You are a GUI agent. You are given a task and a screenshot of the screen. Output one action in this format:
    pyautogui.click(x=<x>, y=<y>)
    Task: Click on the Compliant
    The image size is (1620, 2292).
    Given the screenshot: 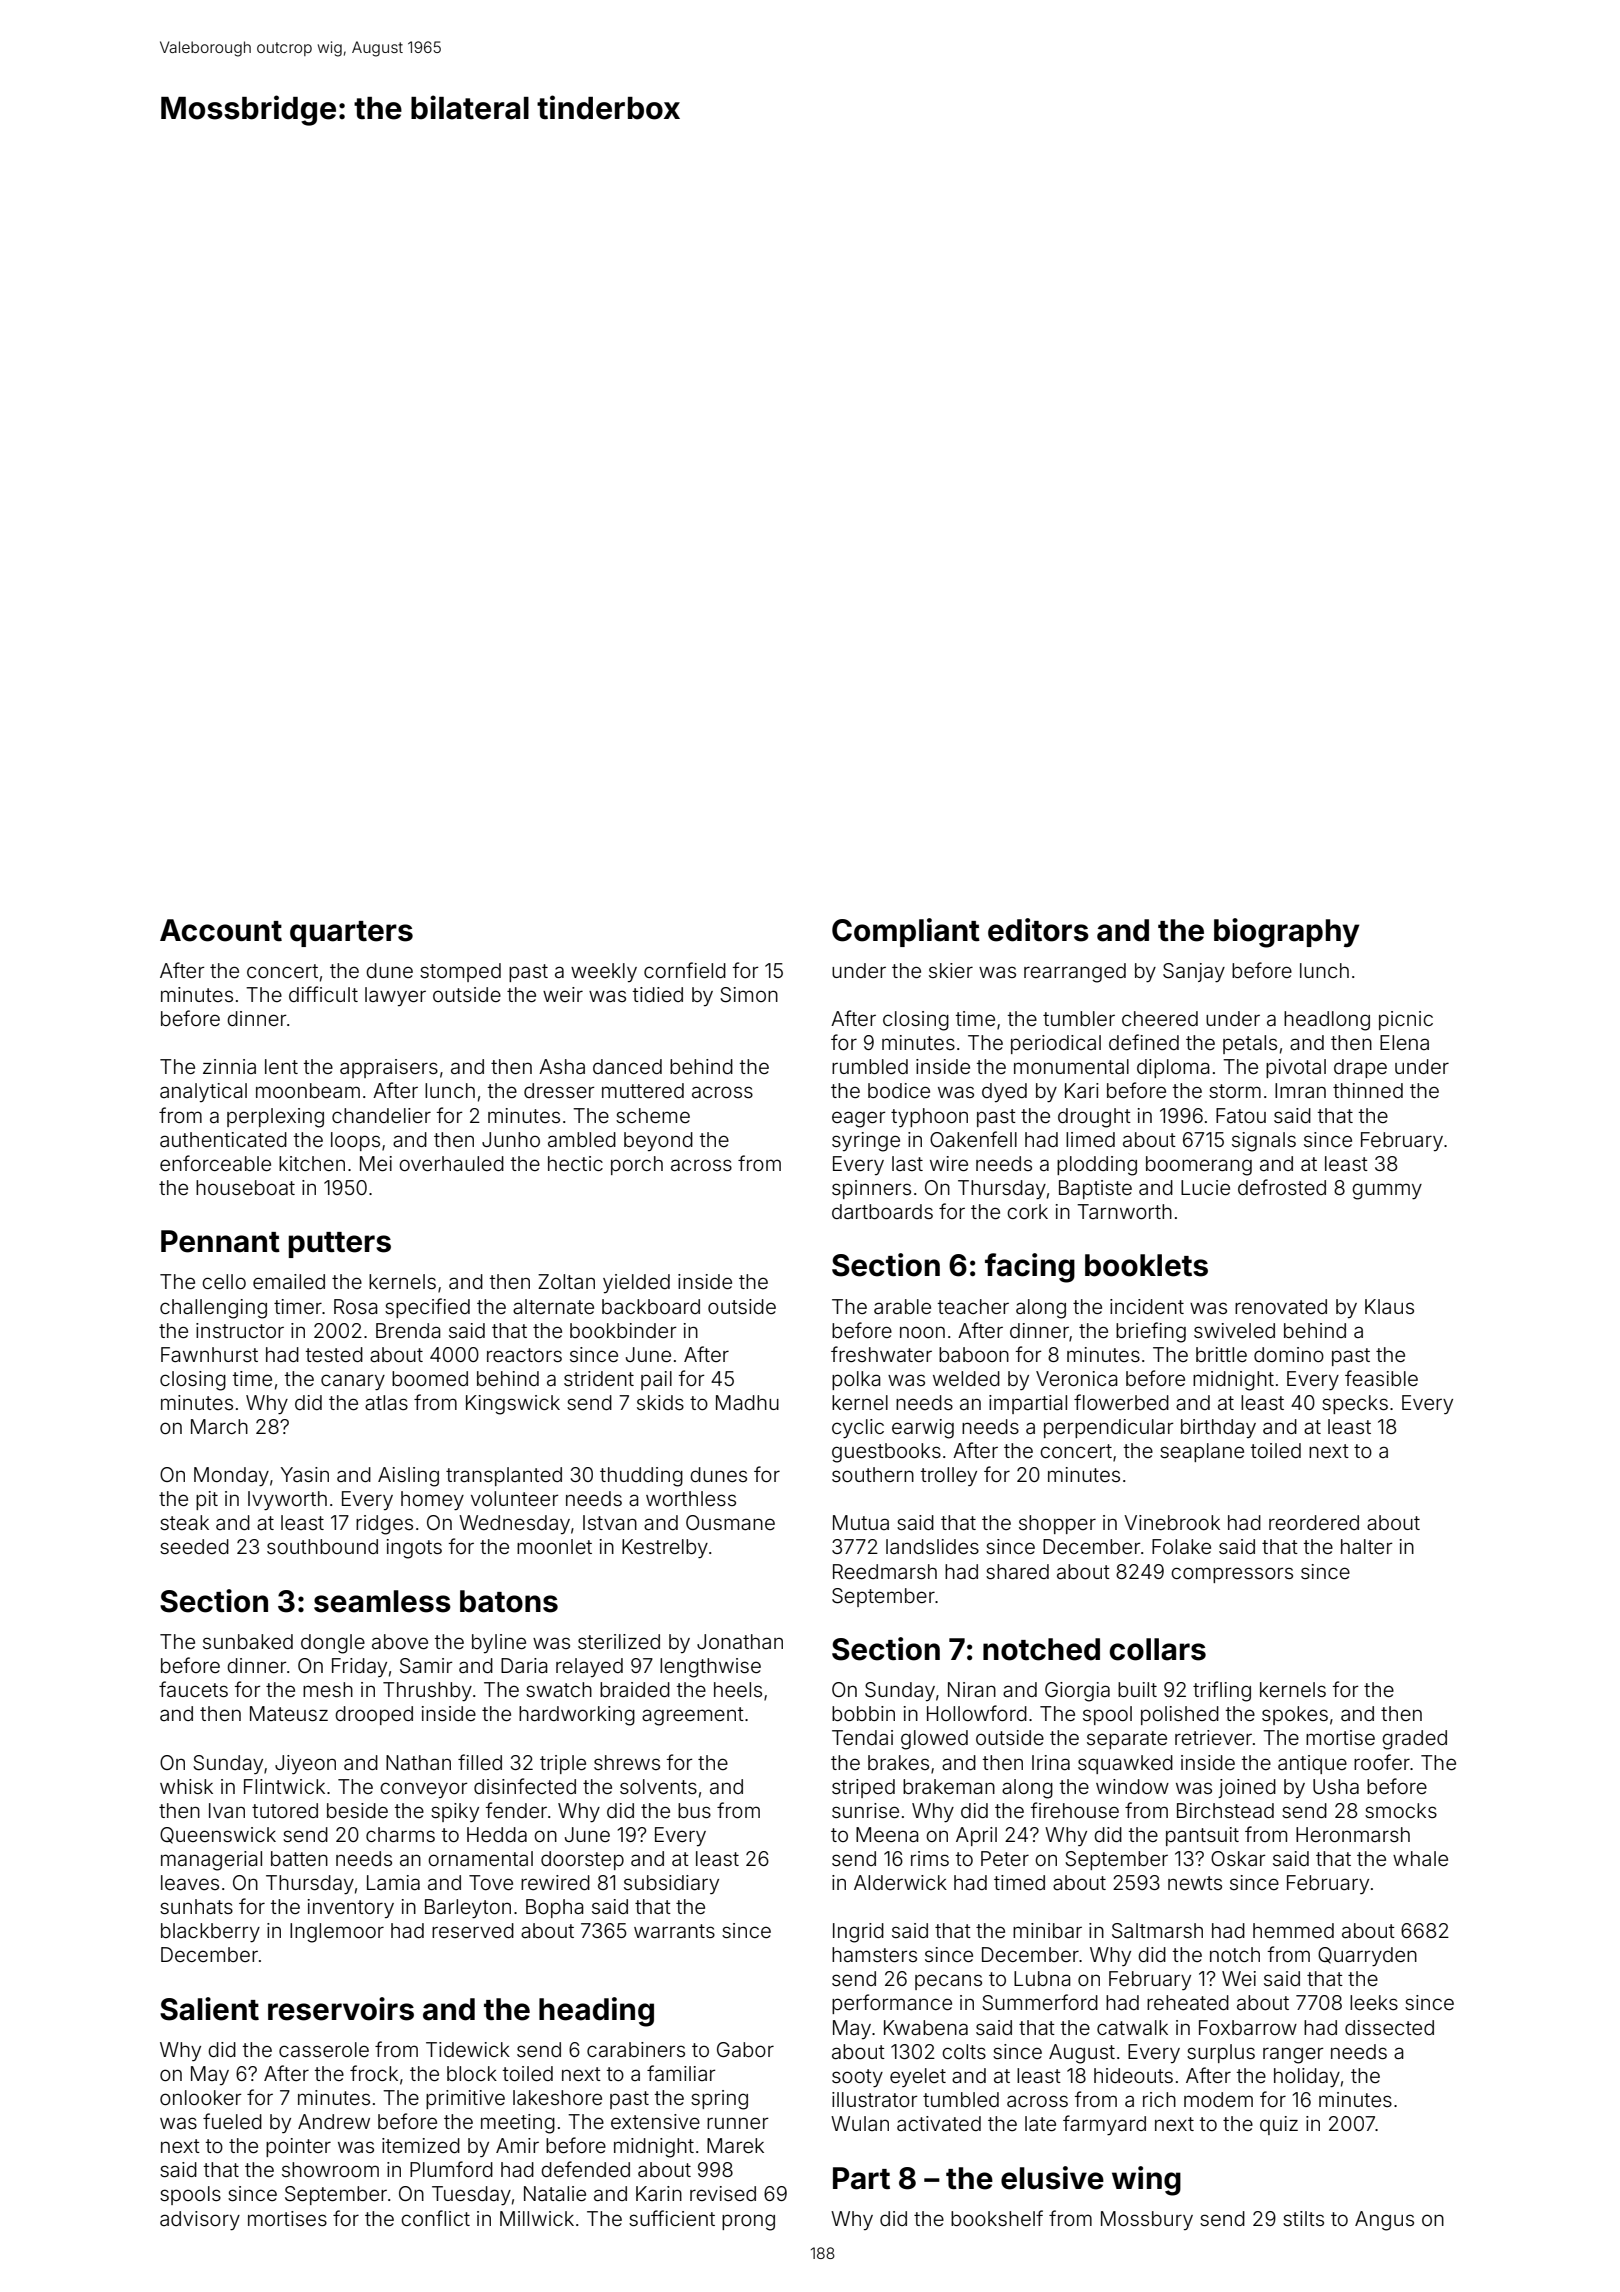 What is the action you would take?
    pyautogui.click(x=906, y=932)
